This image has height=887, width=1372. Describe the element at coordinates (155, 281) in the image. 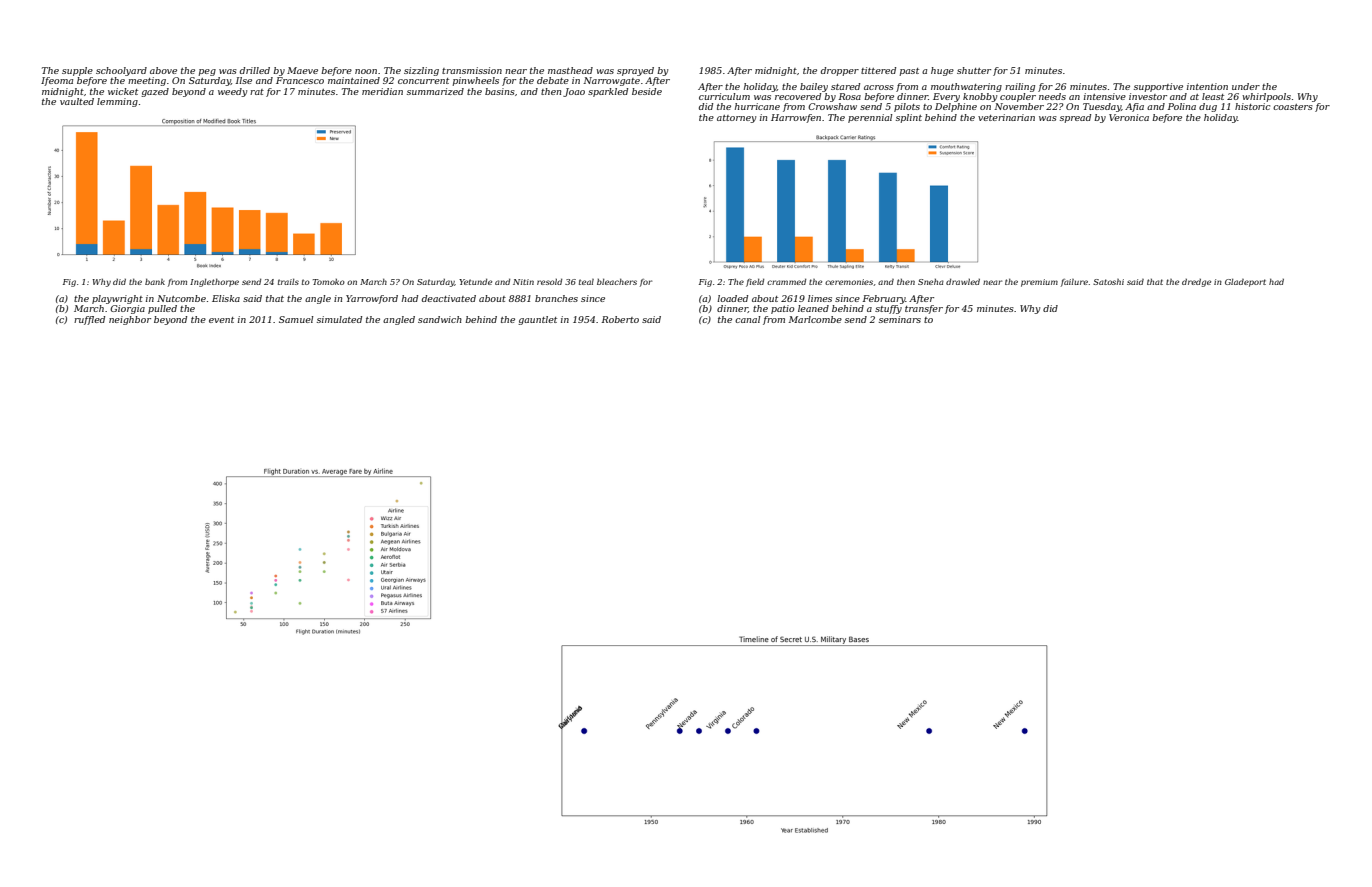

I see `bank` at that location.
